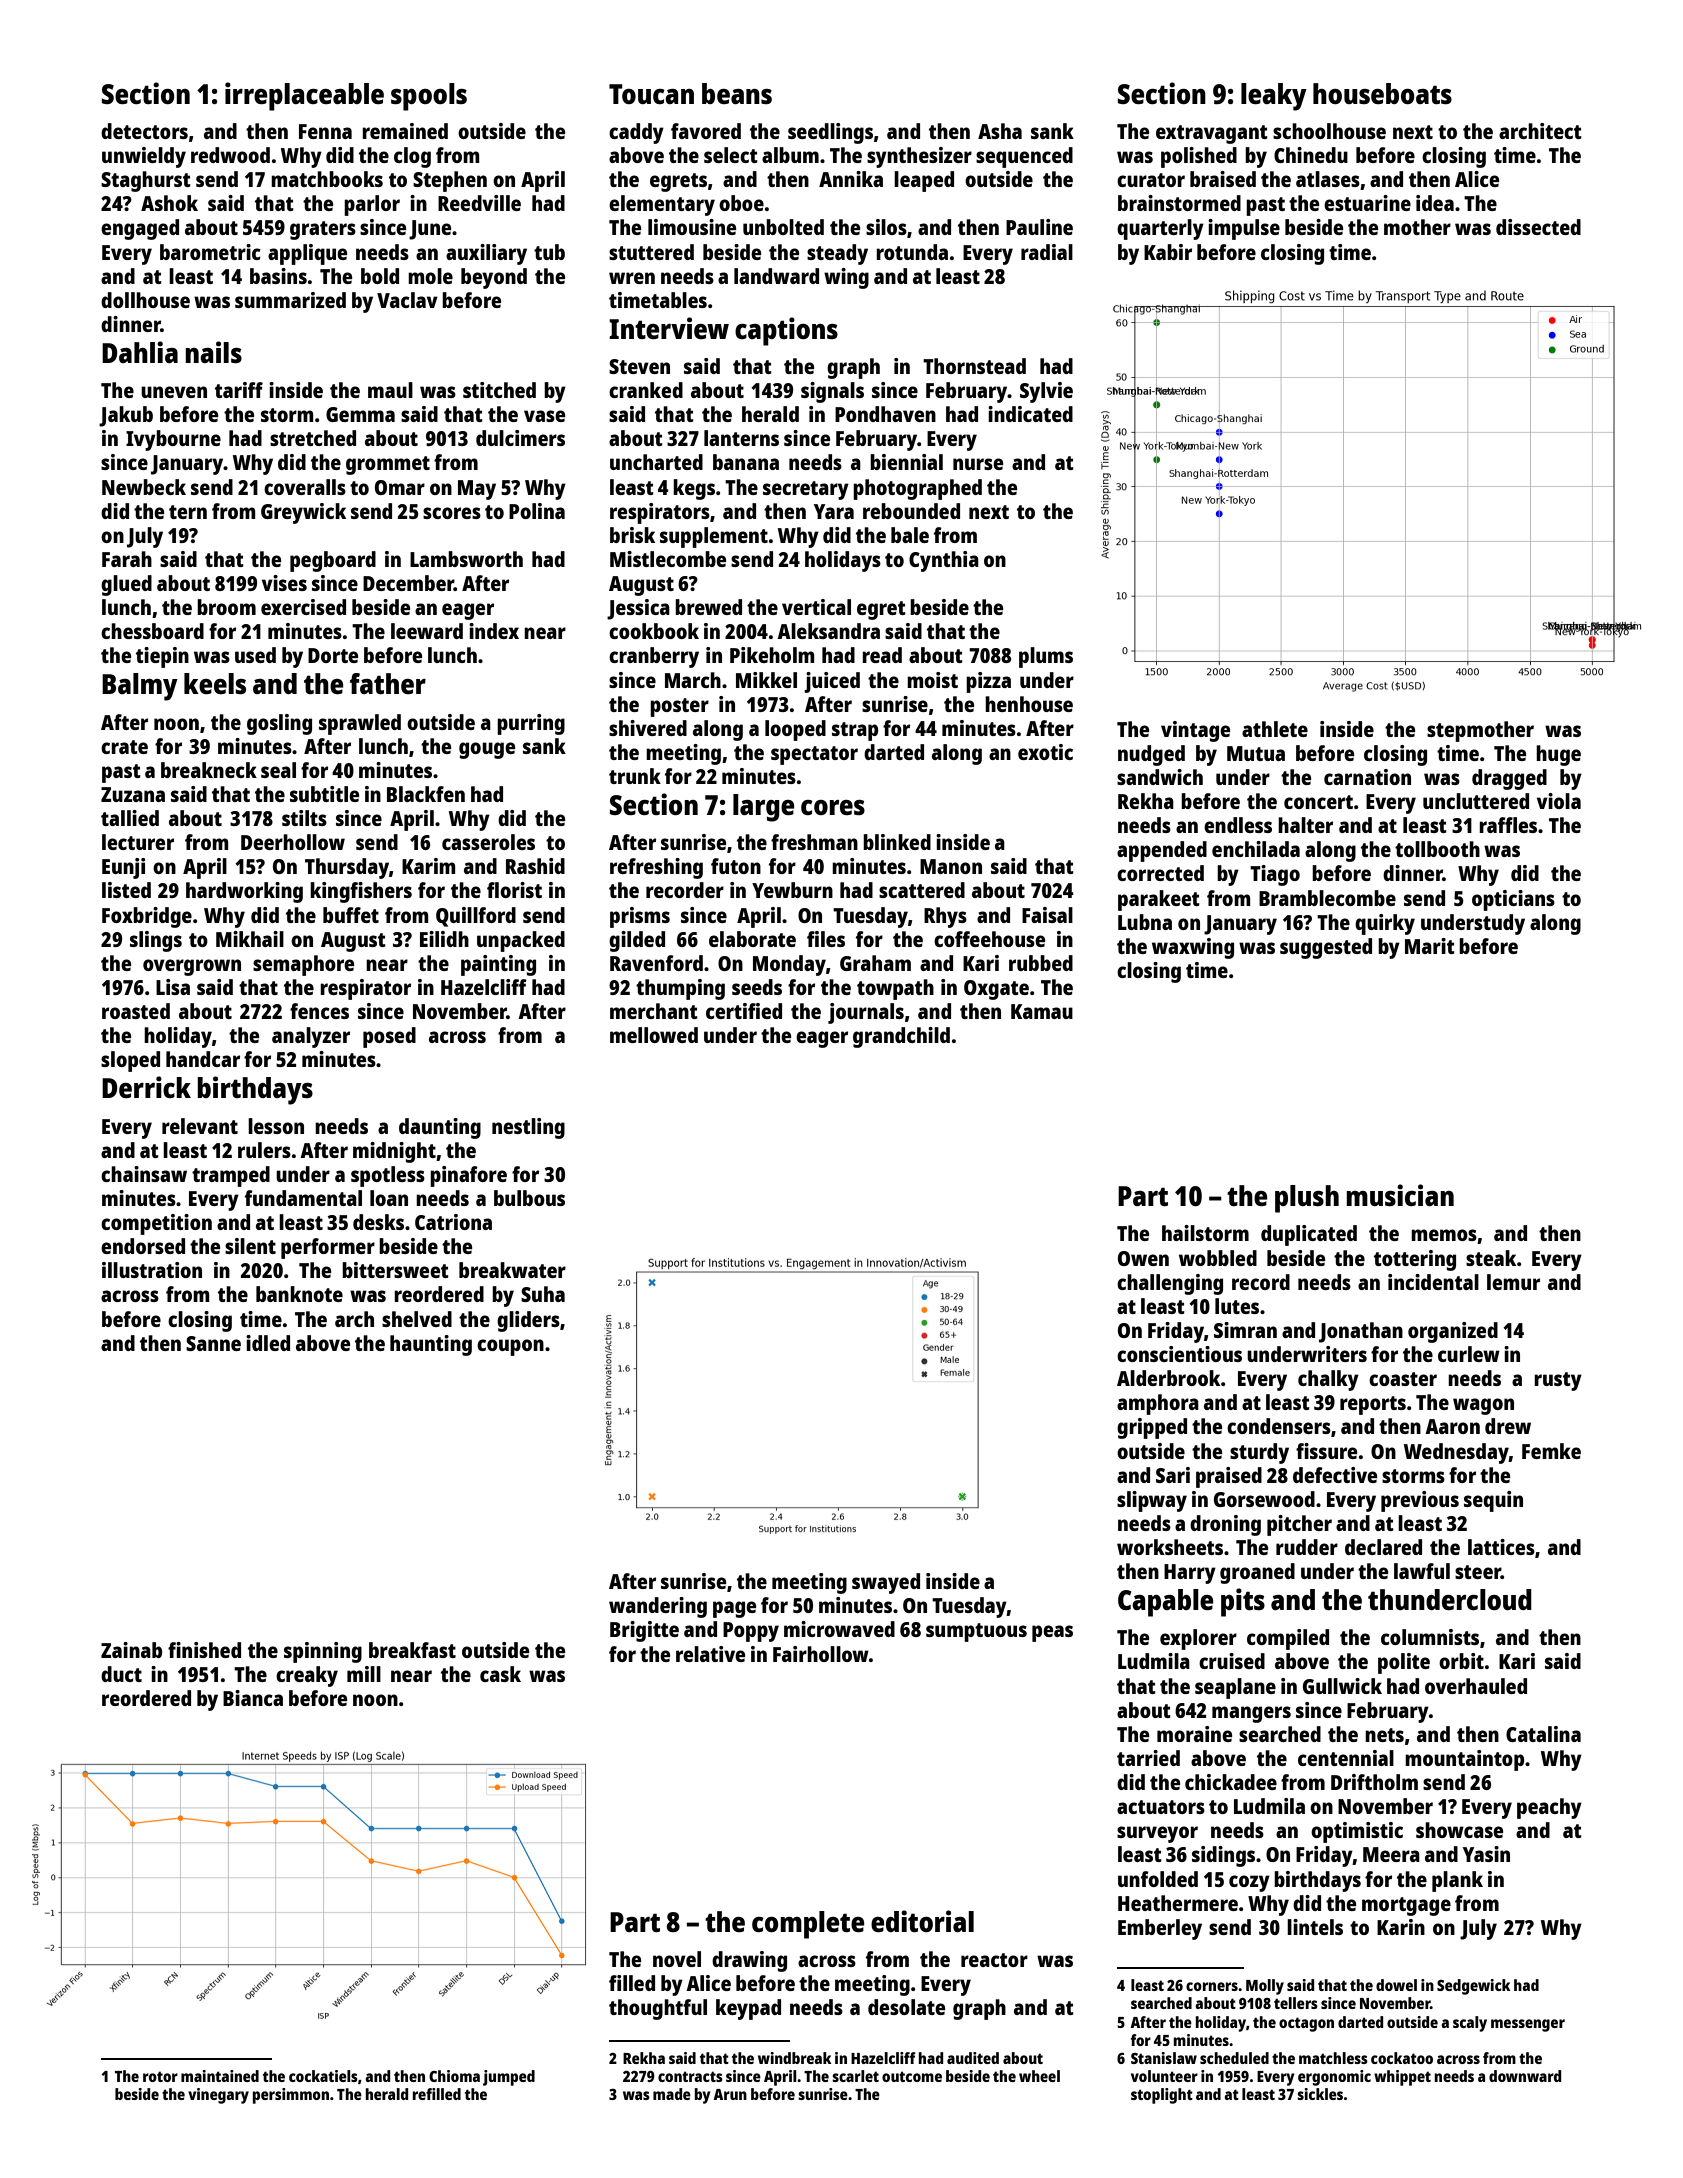 The height and width of the screenshot is (2178, 1683). I want to click on leaky, so click(1274, 97).
